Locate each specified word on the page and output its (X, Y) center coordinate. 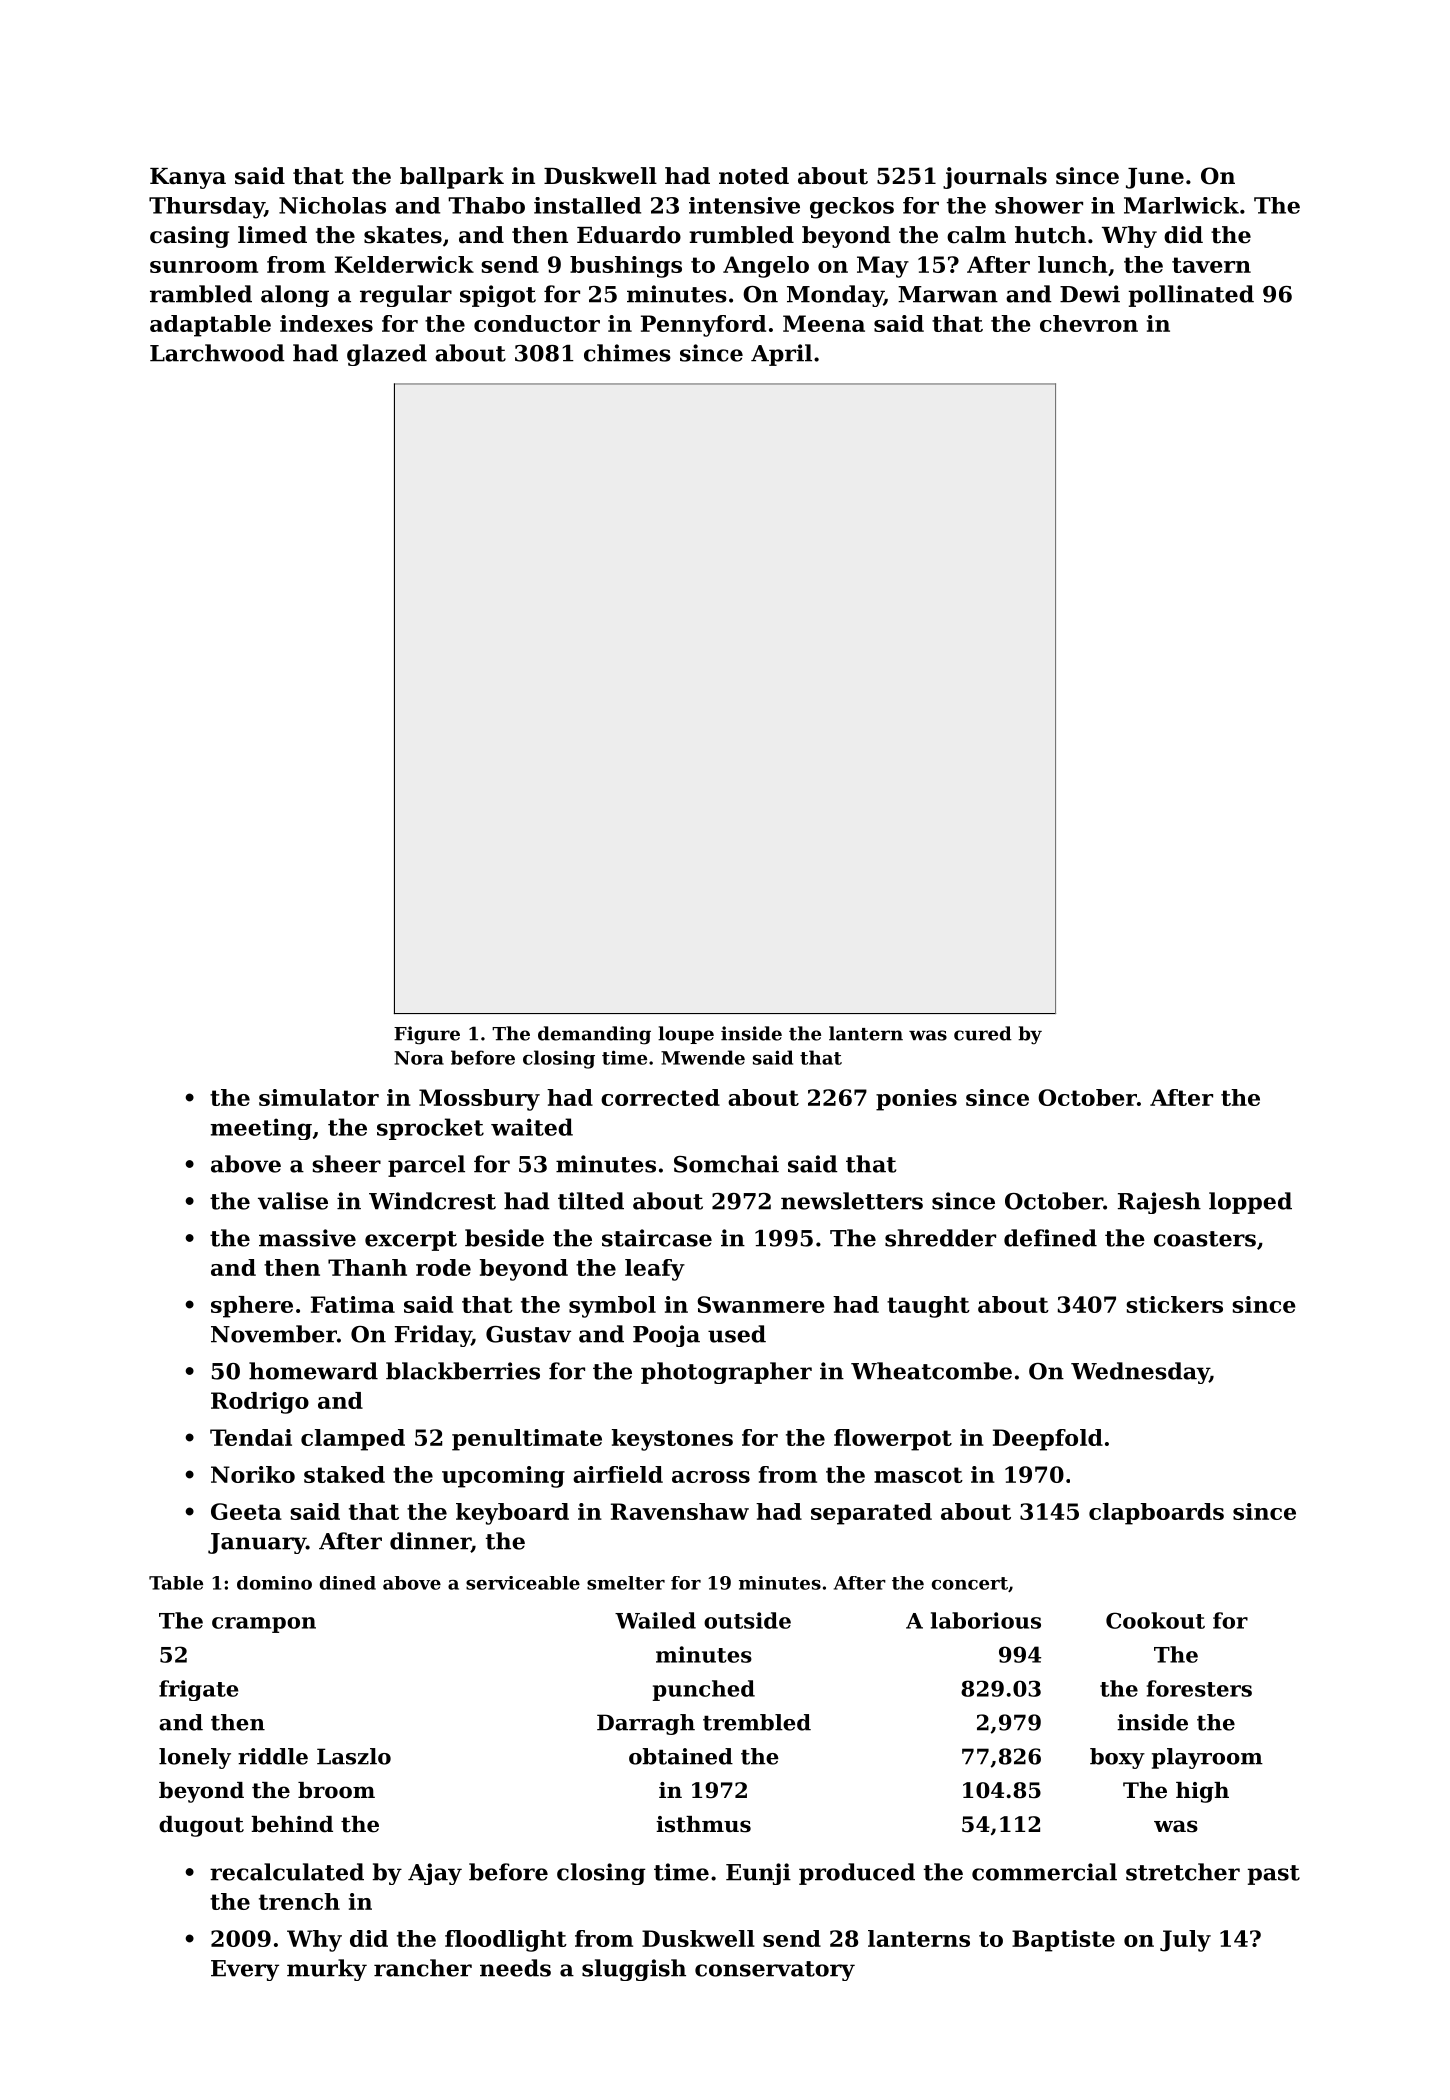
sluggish (634, 1970)
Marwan (948, 294)
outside (747, 1620)
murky (327, 1970)
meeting (261, 1129)
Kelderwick (404, 264)
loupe (686, 1035)
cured (983, 1033)
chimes (627, 353)
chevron (1089, 323)
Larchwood (217, 353)
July (1185, 1941)
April (781, 355)
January (257, 1543)
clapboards (1156, 1514)
